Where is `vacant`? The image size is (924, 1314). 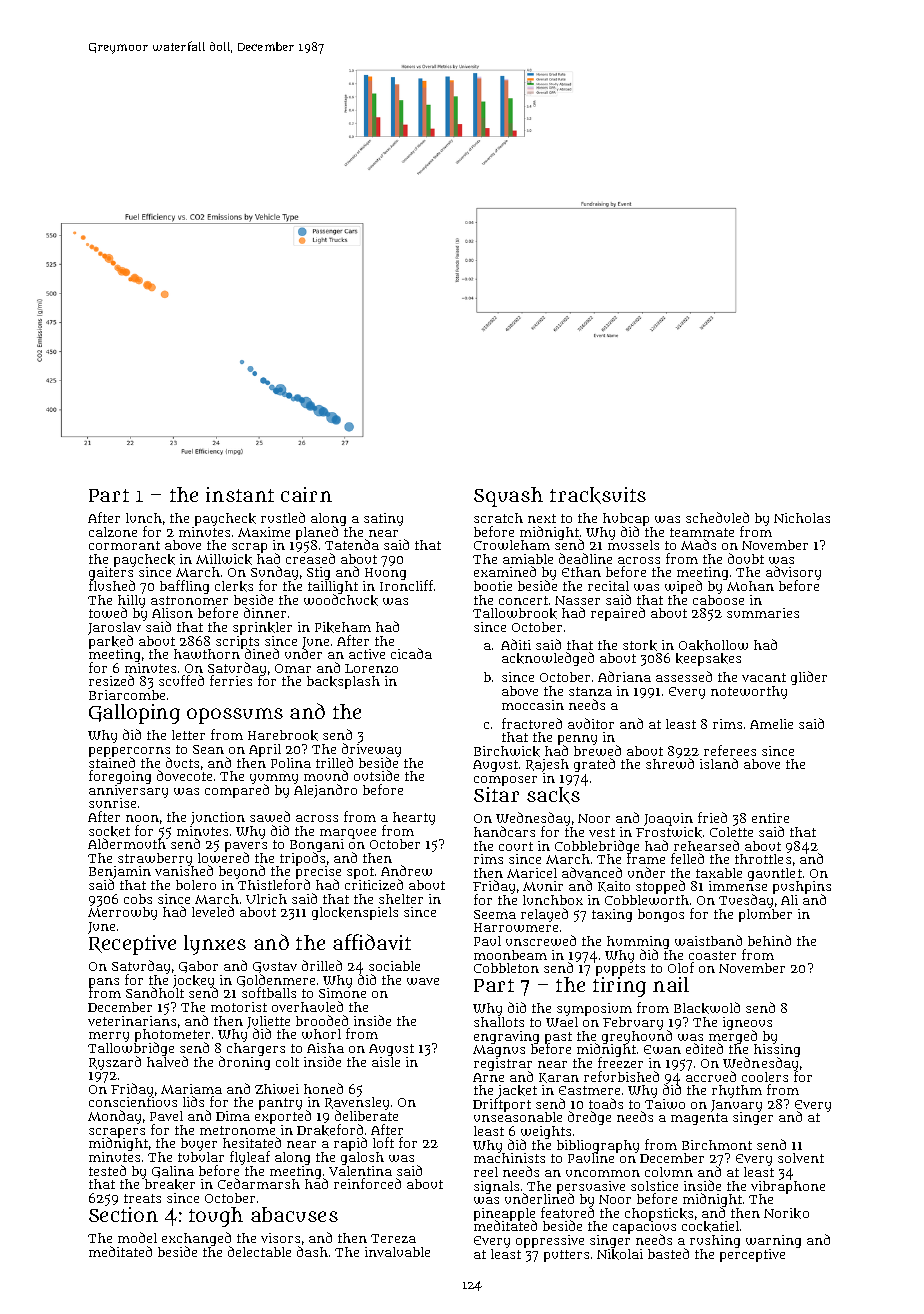 vacant is located at coordinates (764, 677).
